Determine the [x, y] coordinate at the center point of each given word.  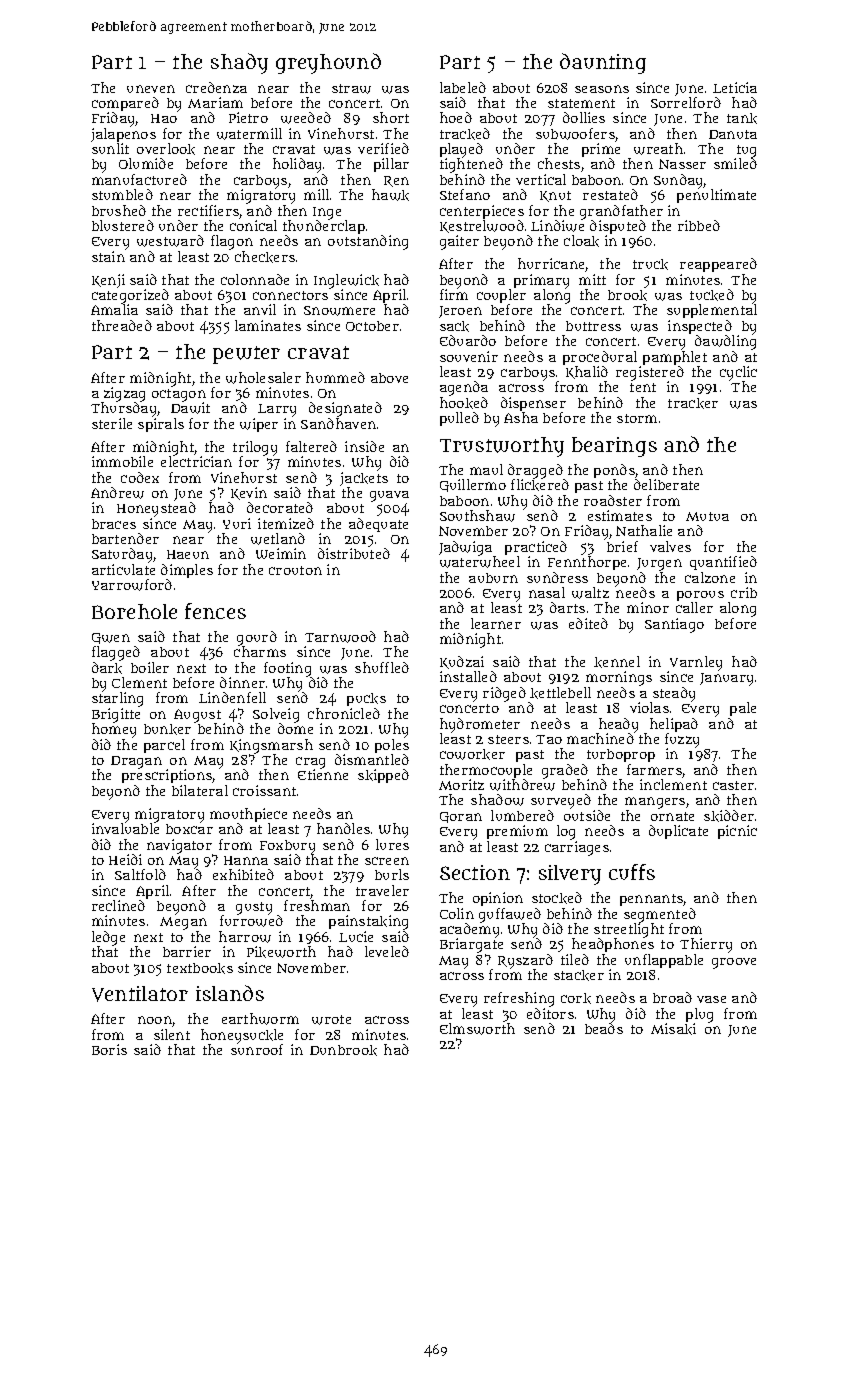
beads [604, 1028]
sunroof [257, 1049]
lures [392, 844]
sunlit [110, 148]
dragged [535, 471]
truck [650, 264]
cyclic [738, 374]
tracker [693, 403]
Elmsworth [477, 1029]
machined [600, 738]
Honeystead [156, 509]
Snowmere [339, 311]
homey [114, 731]
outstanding [368, 242]
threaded [122, 325]
